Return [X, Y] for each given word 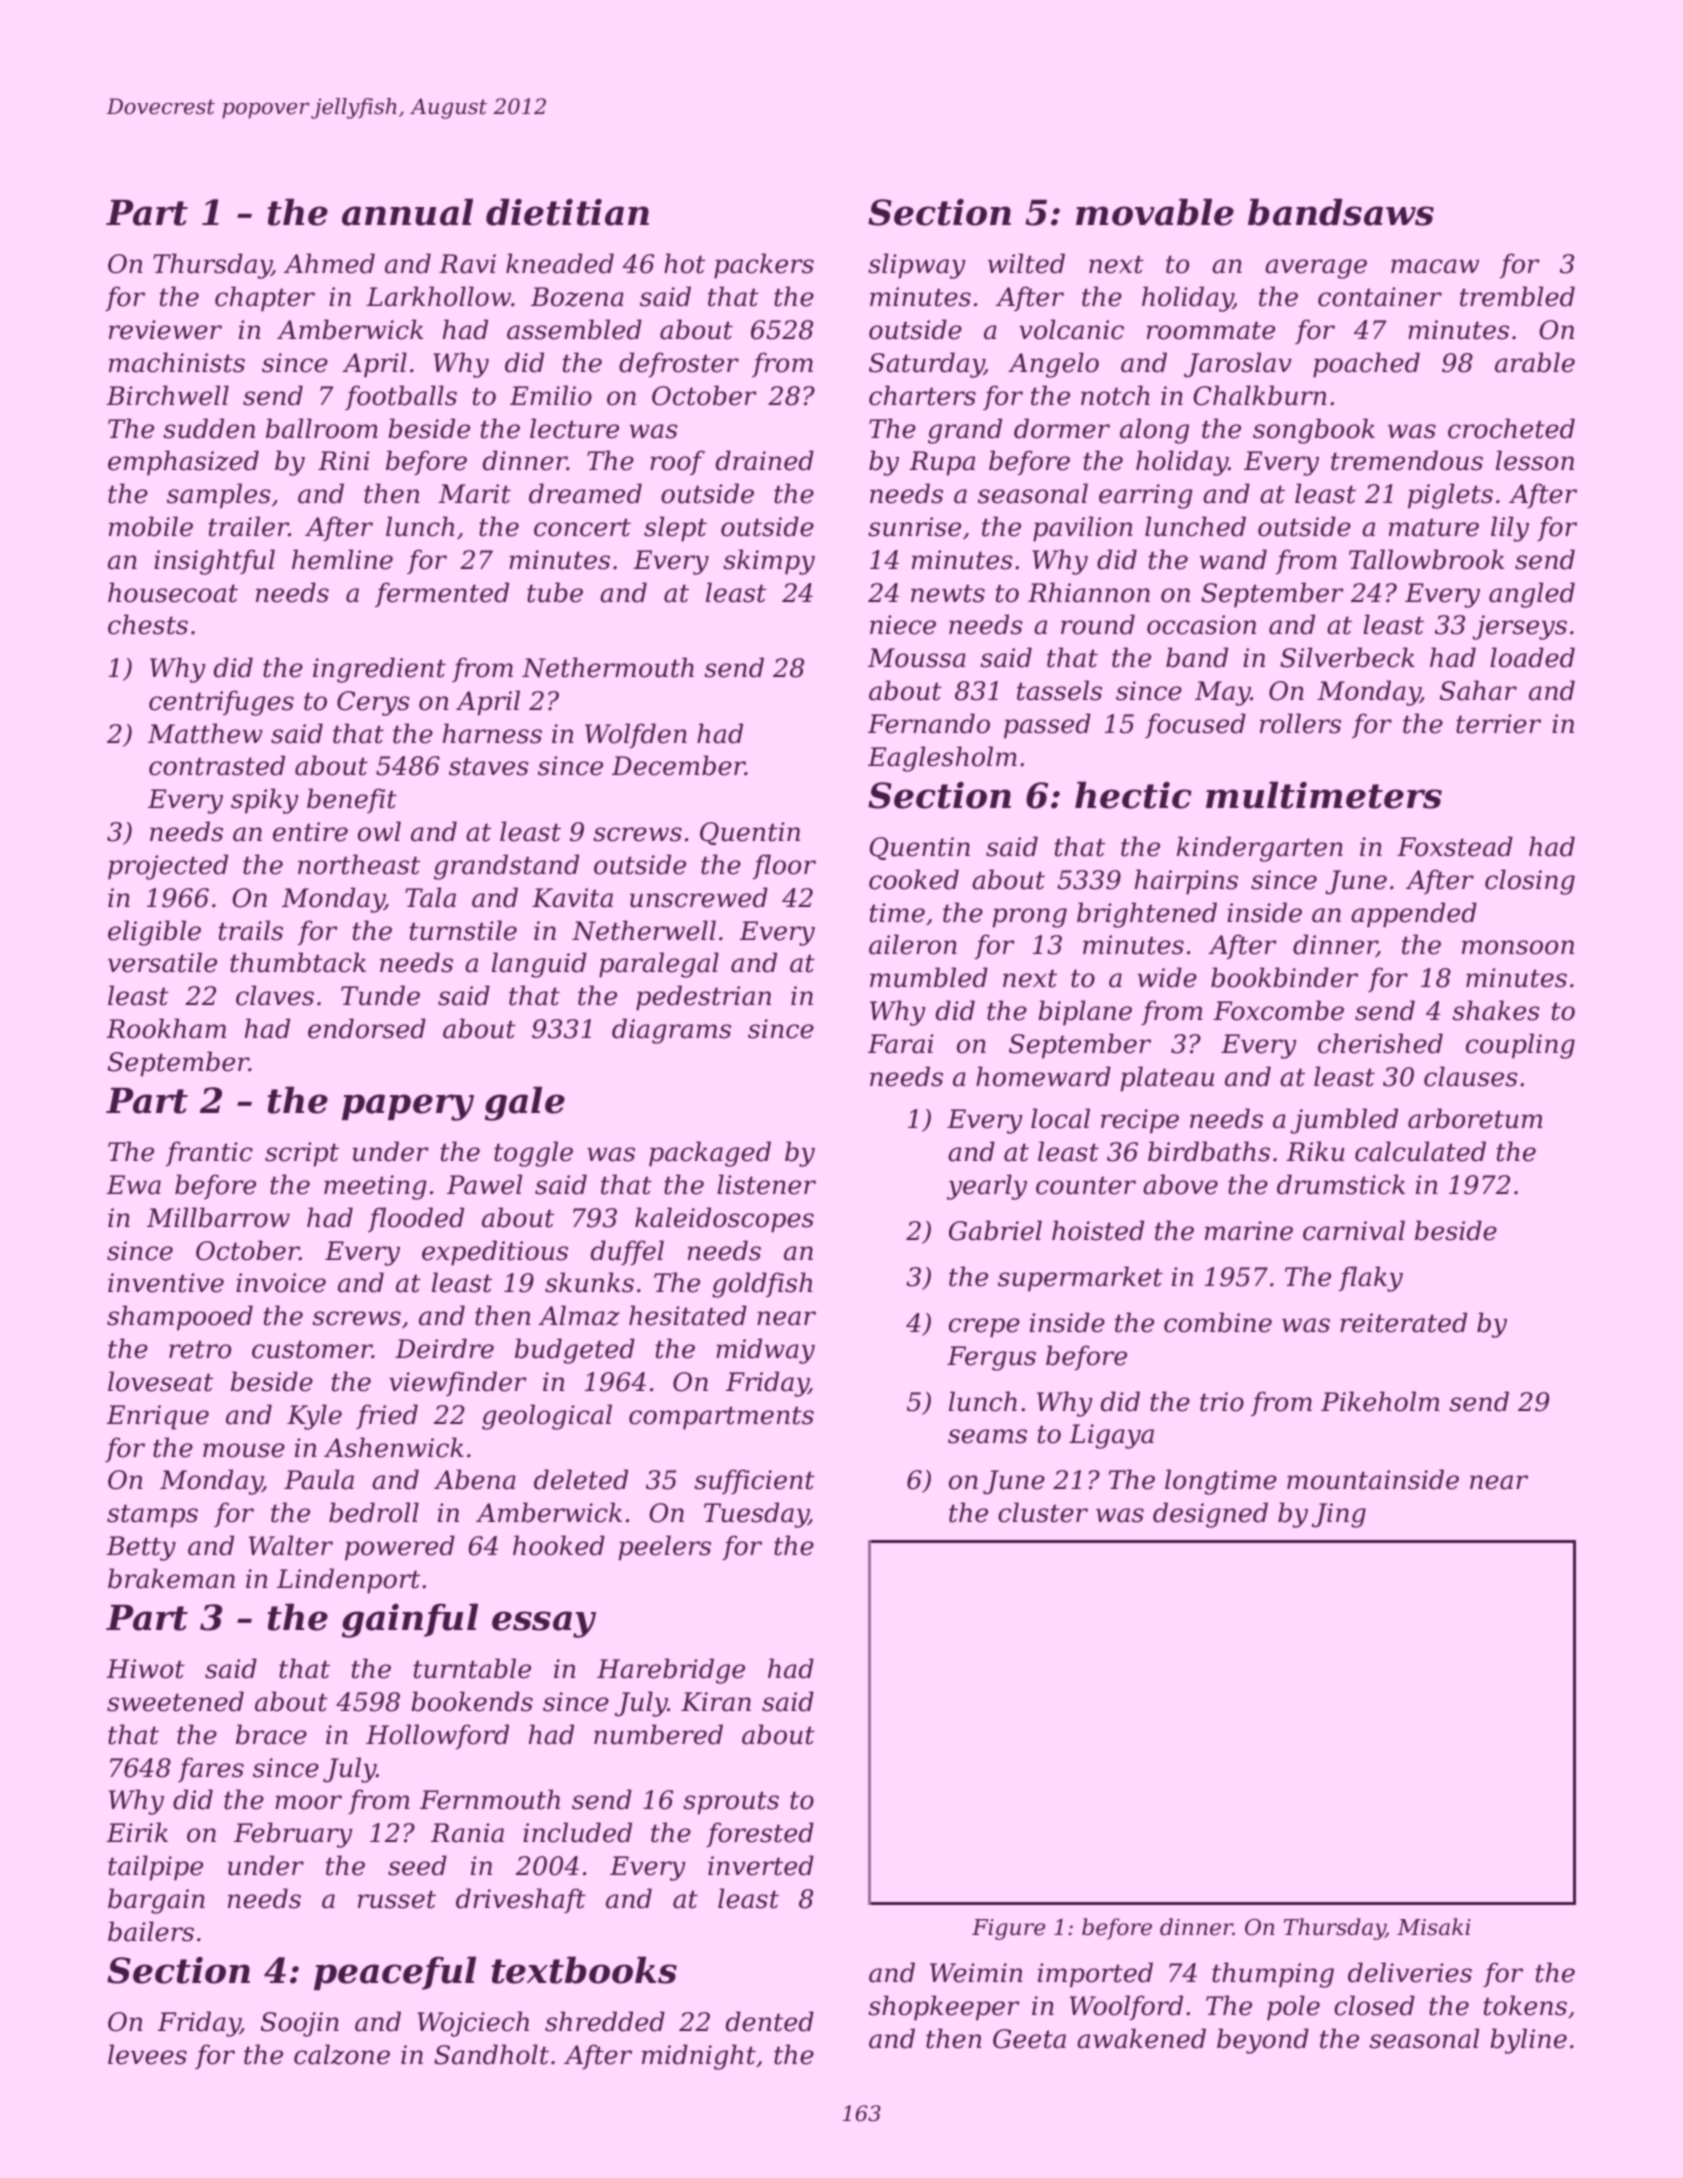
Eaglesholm [942, 759]
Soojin [300, 2024]
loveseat [160, 1381]
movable [1155, 212]
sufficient [754, 1482]
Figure [1008, 1929]
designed [1210, 1515]
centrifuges [221, 703]
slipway [917, 266]
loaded [1532, 657]
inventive [166, 1283]
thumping [1273, 1975]
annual [407, 212]
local [1060, 1118]
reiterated [1403, 1322]
